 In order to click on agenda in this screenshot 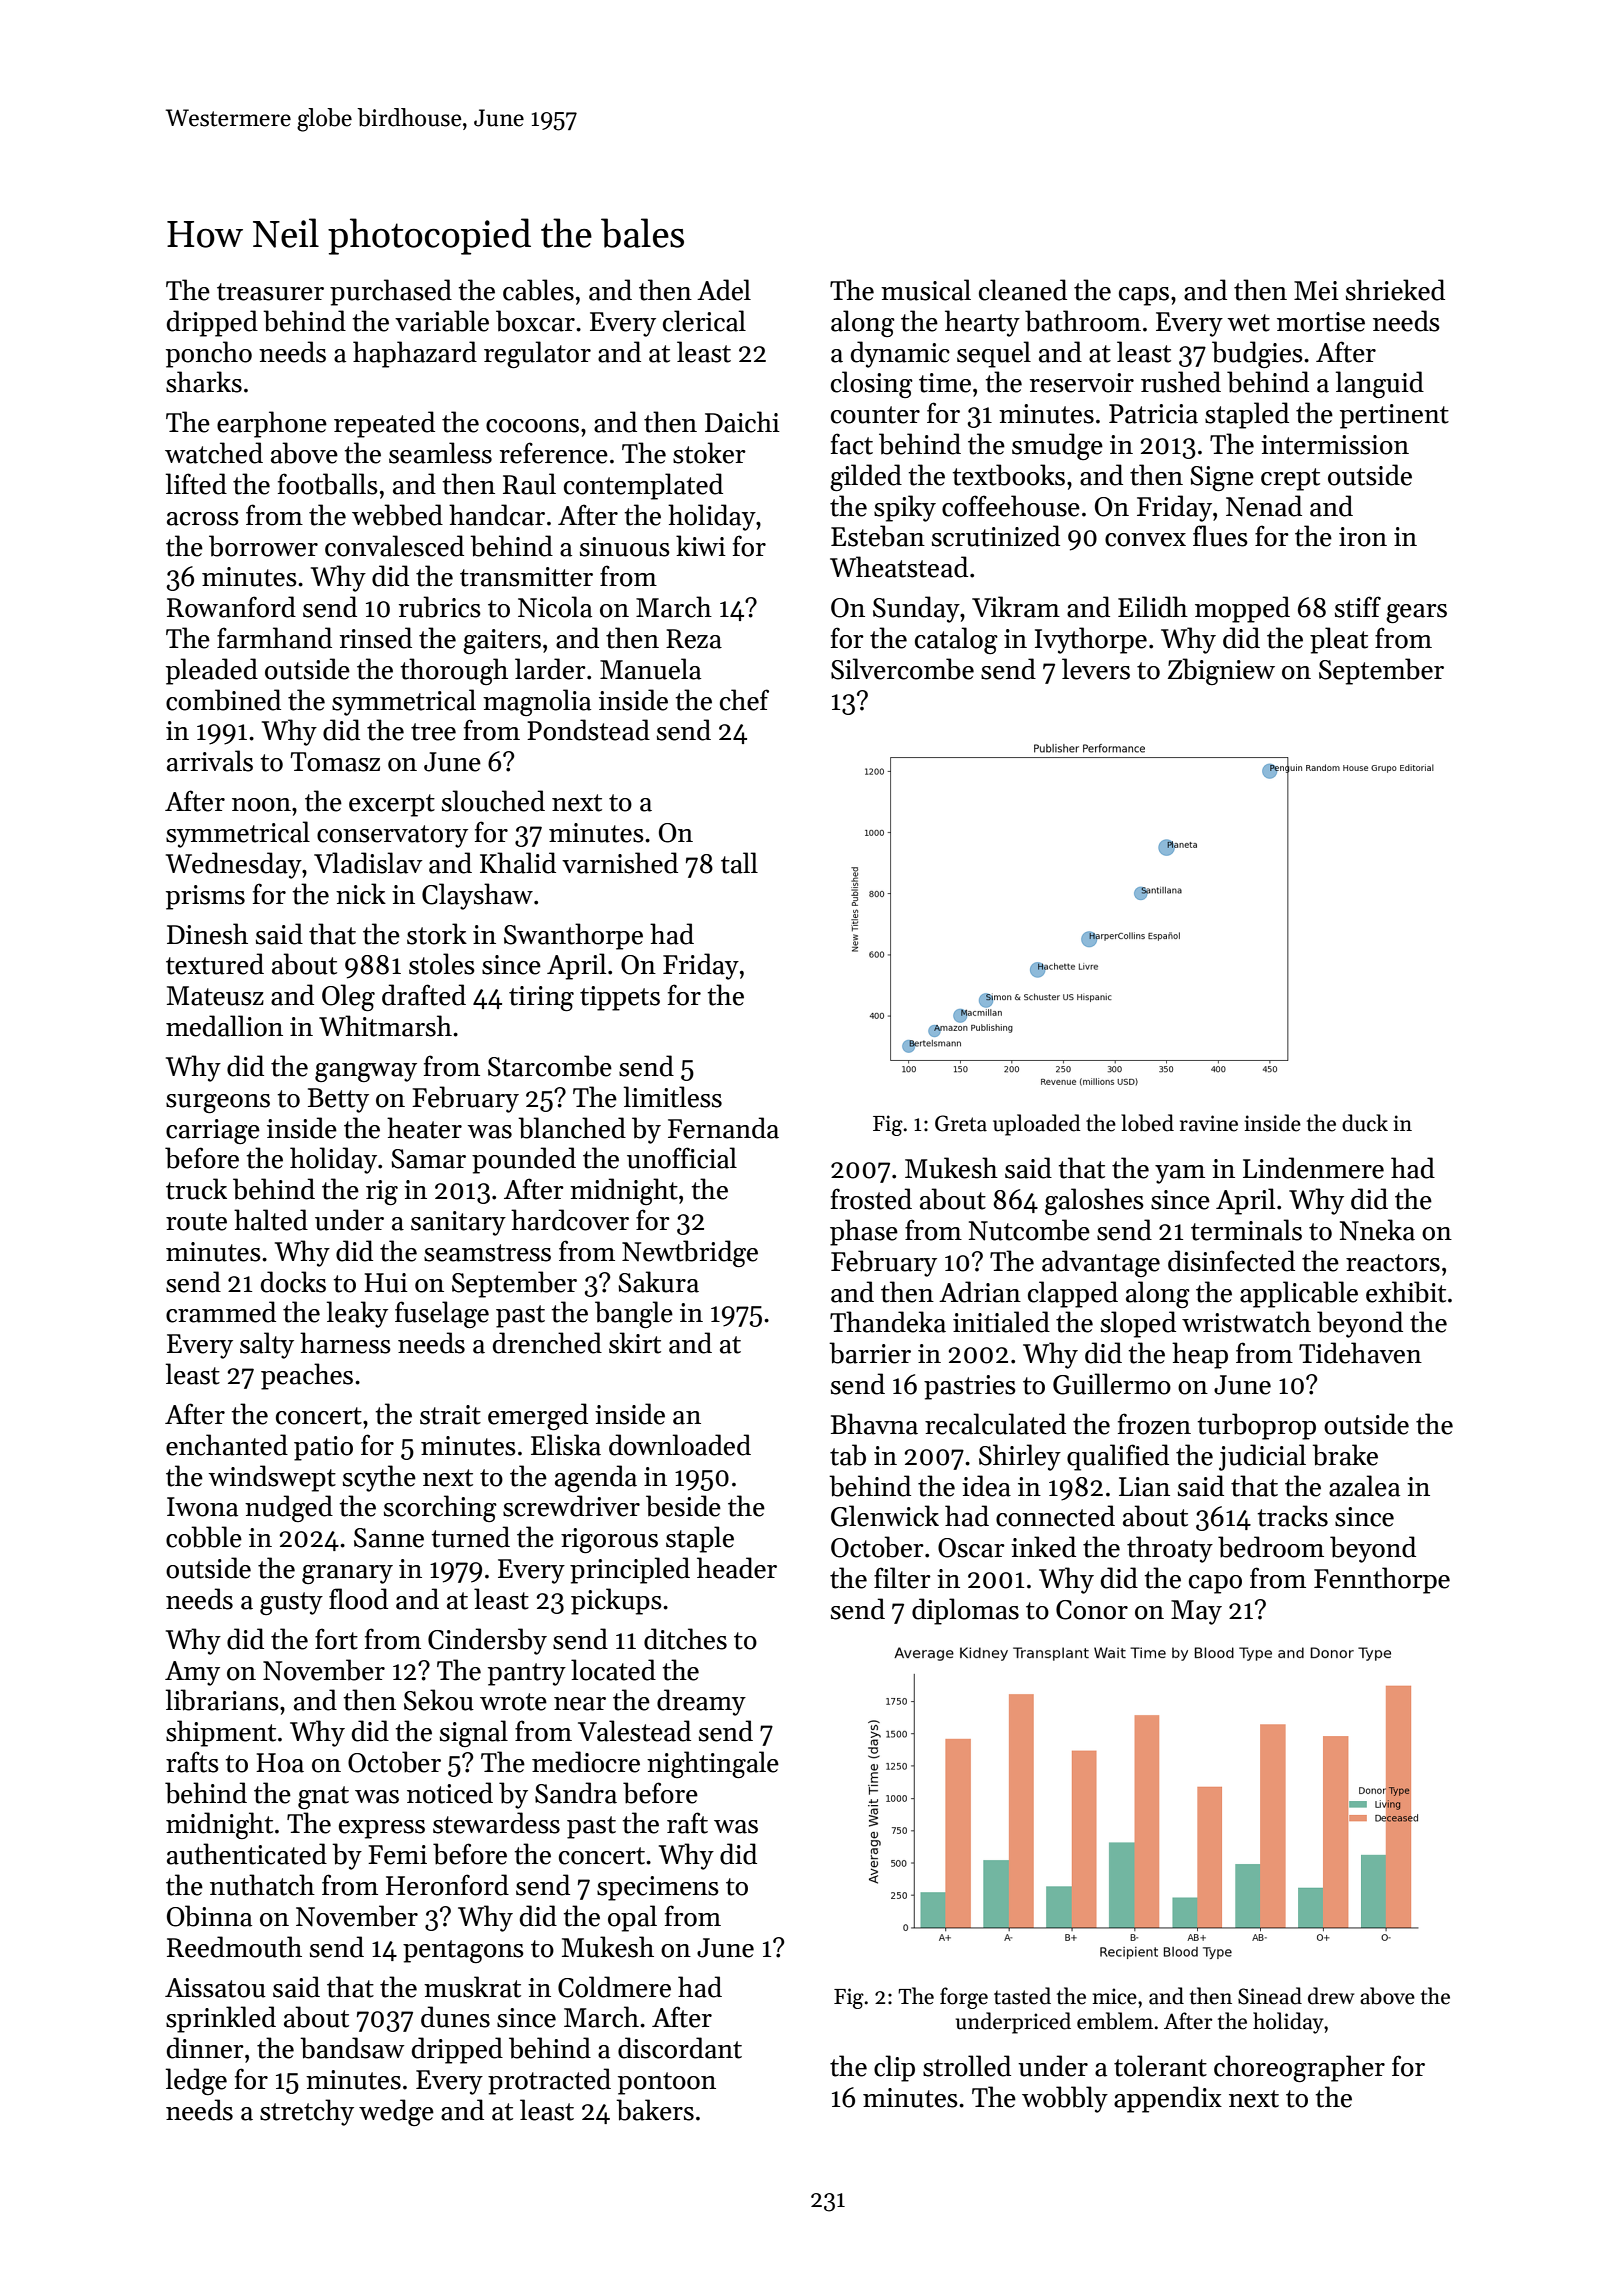, I will do `click(596, 1478)`.
